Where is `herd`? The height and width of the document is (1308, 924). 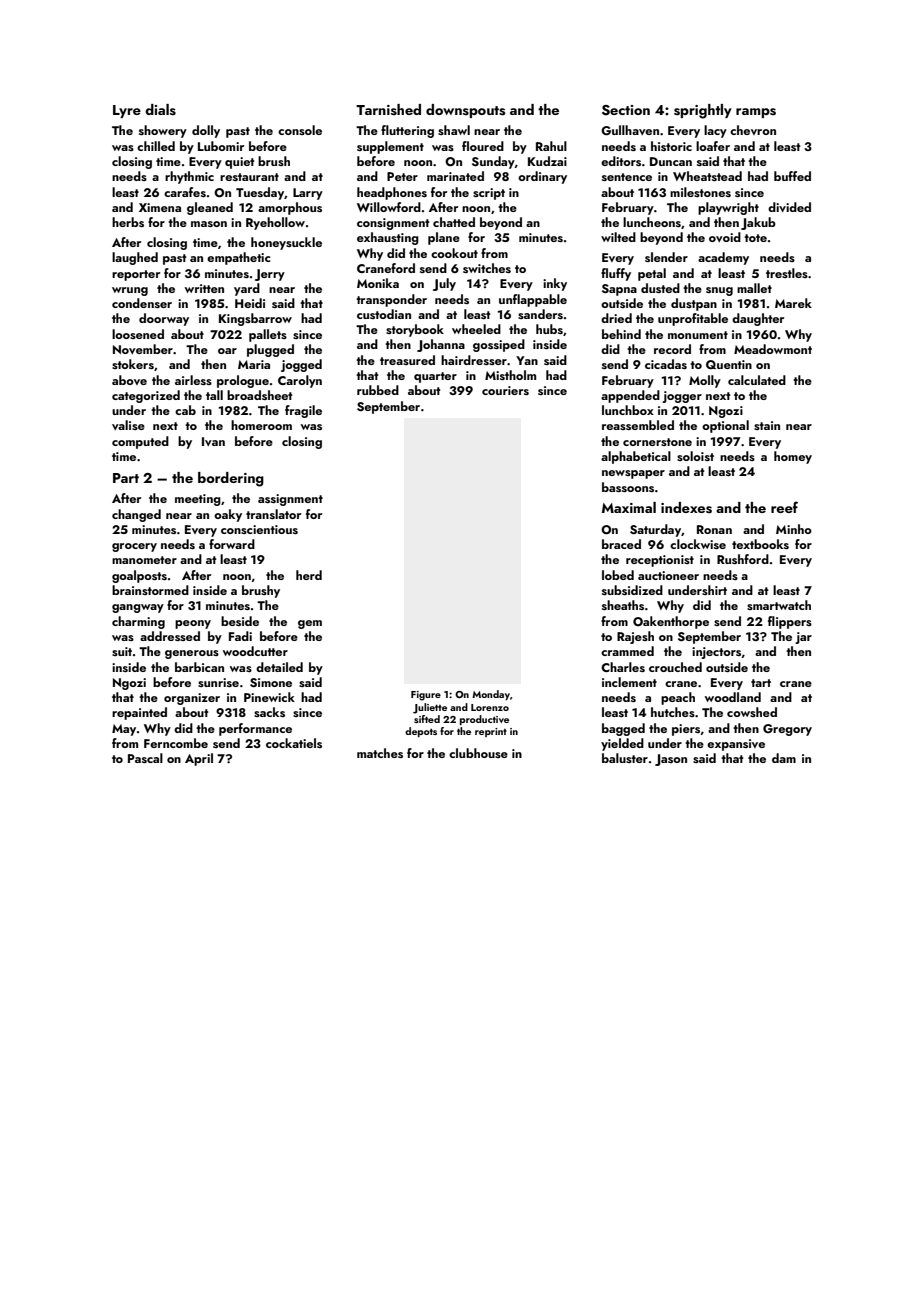
herd is located at coordinates (309, 575).
